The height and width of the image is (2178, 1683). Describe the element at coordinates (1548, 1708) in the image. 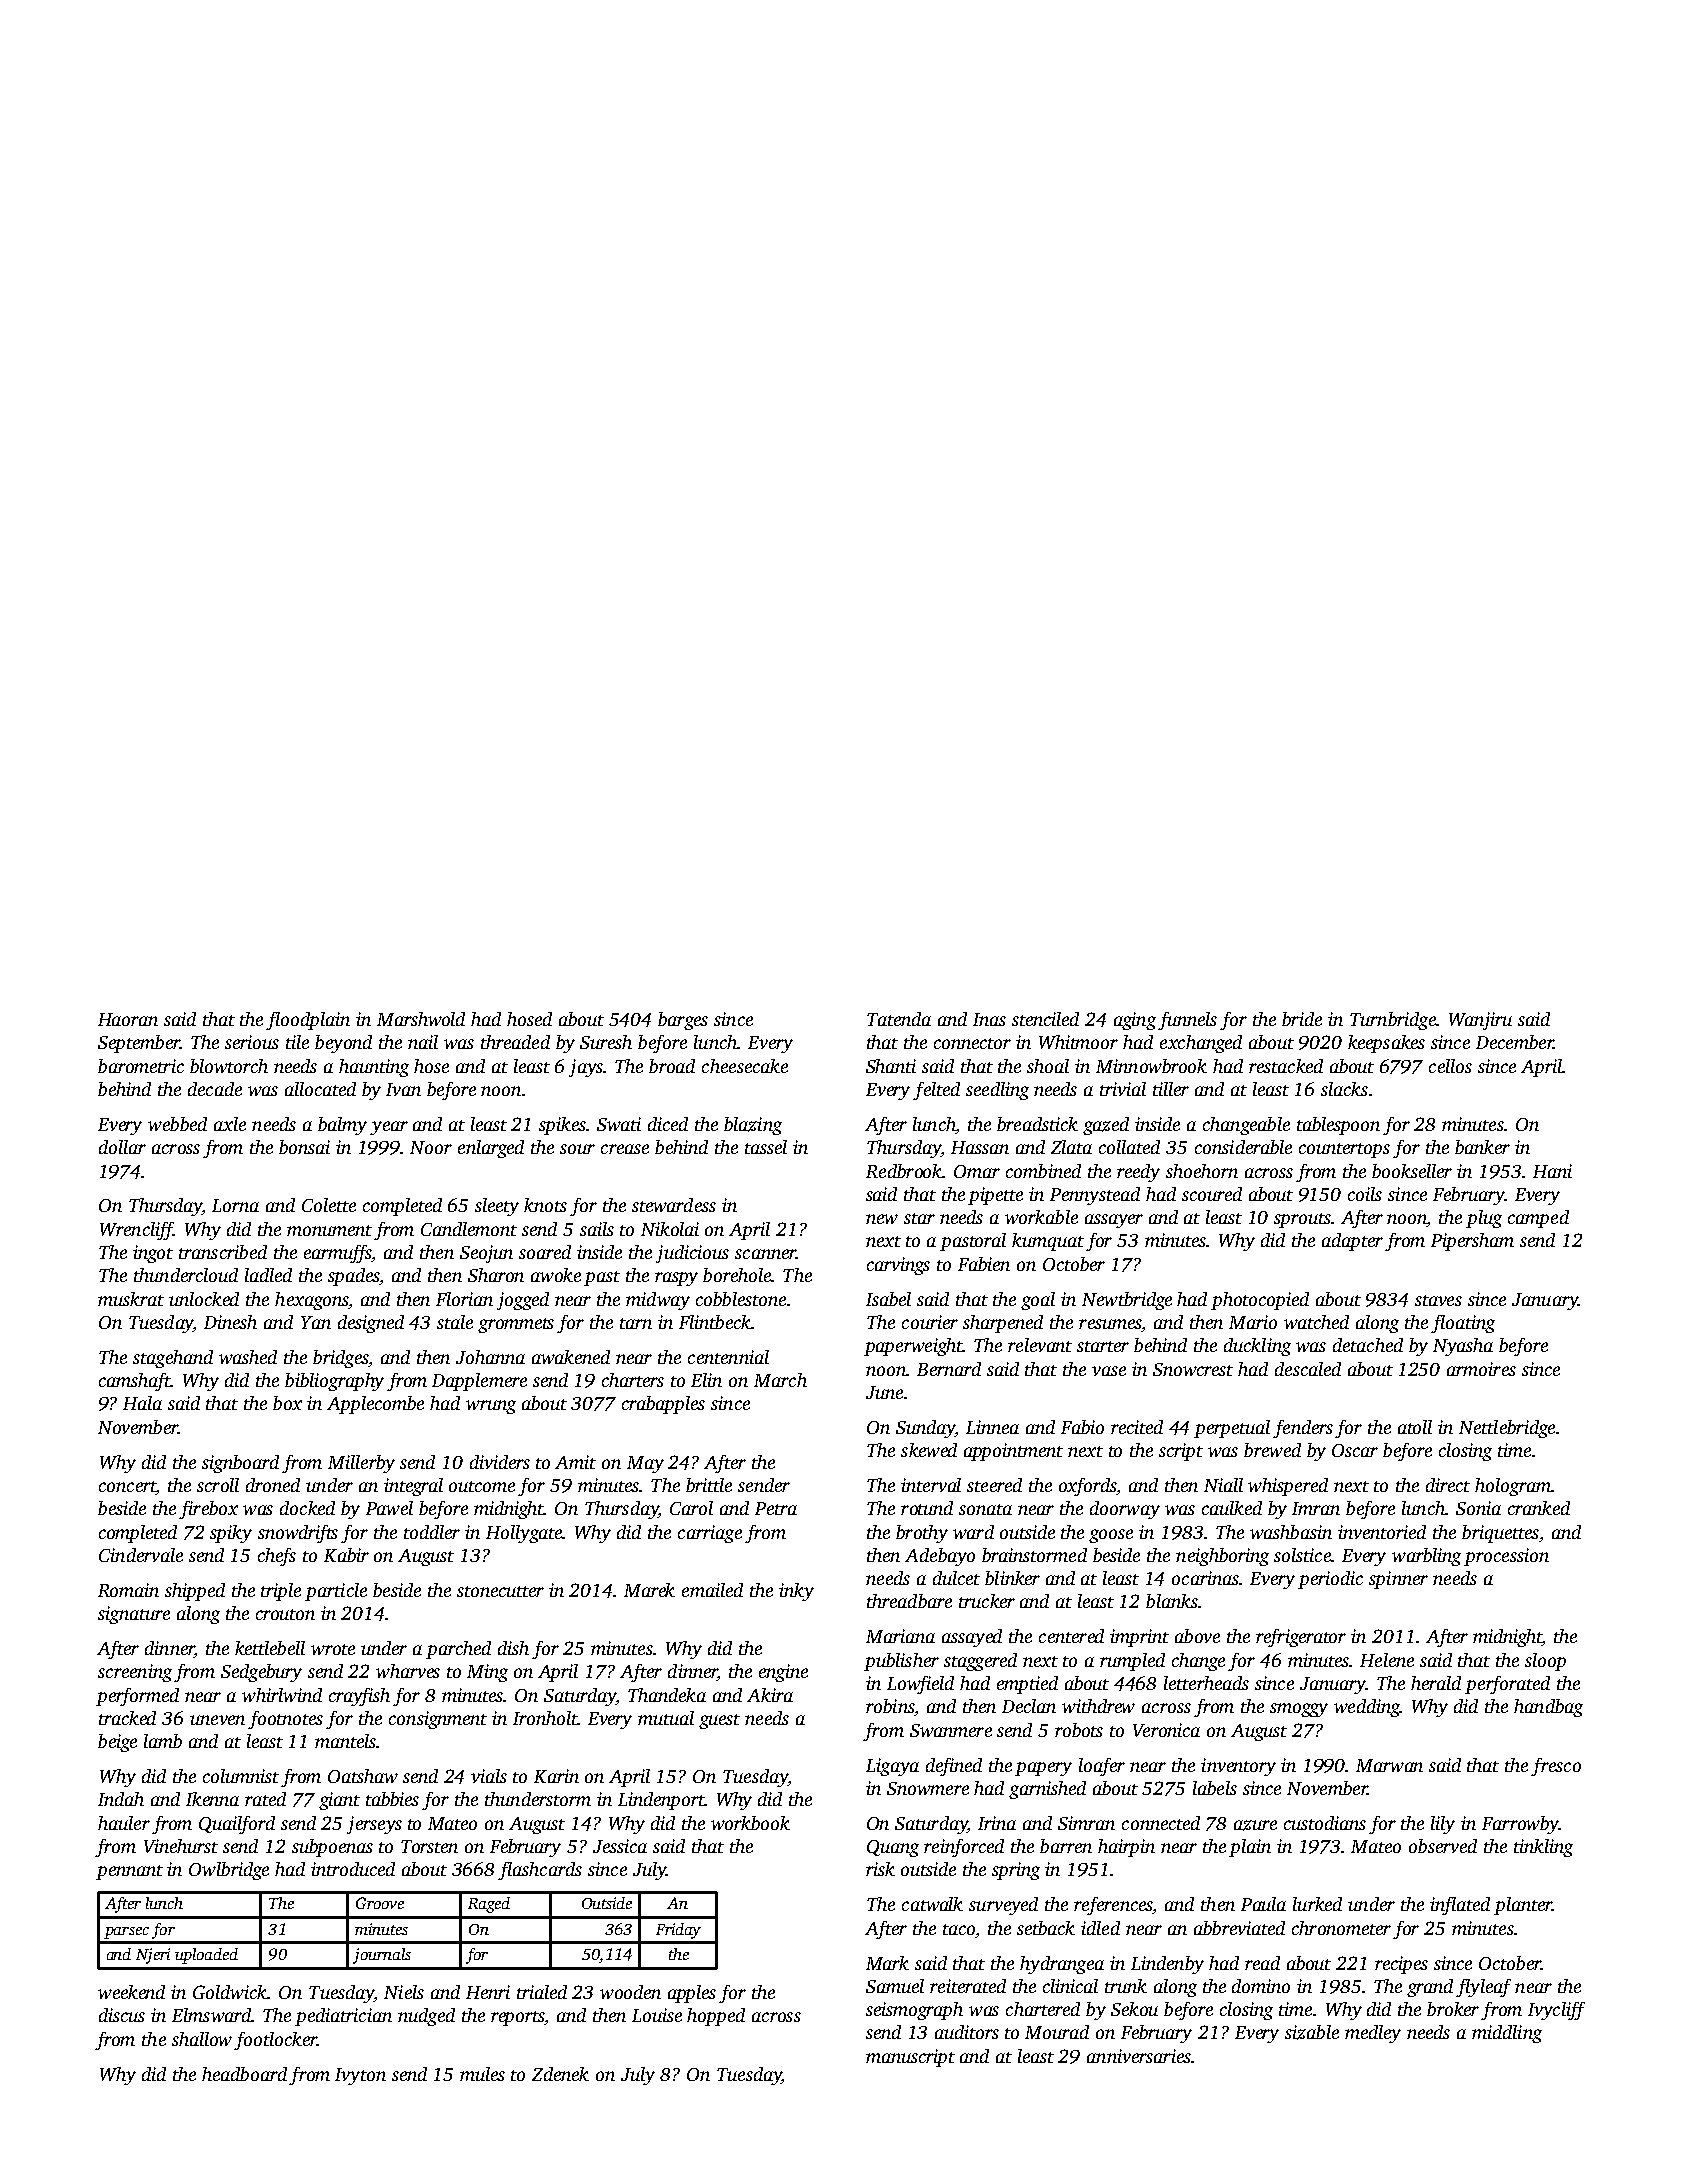

I see `handbag` at that location.
